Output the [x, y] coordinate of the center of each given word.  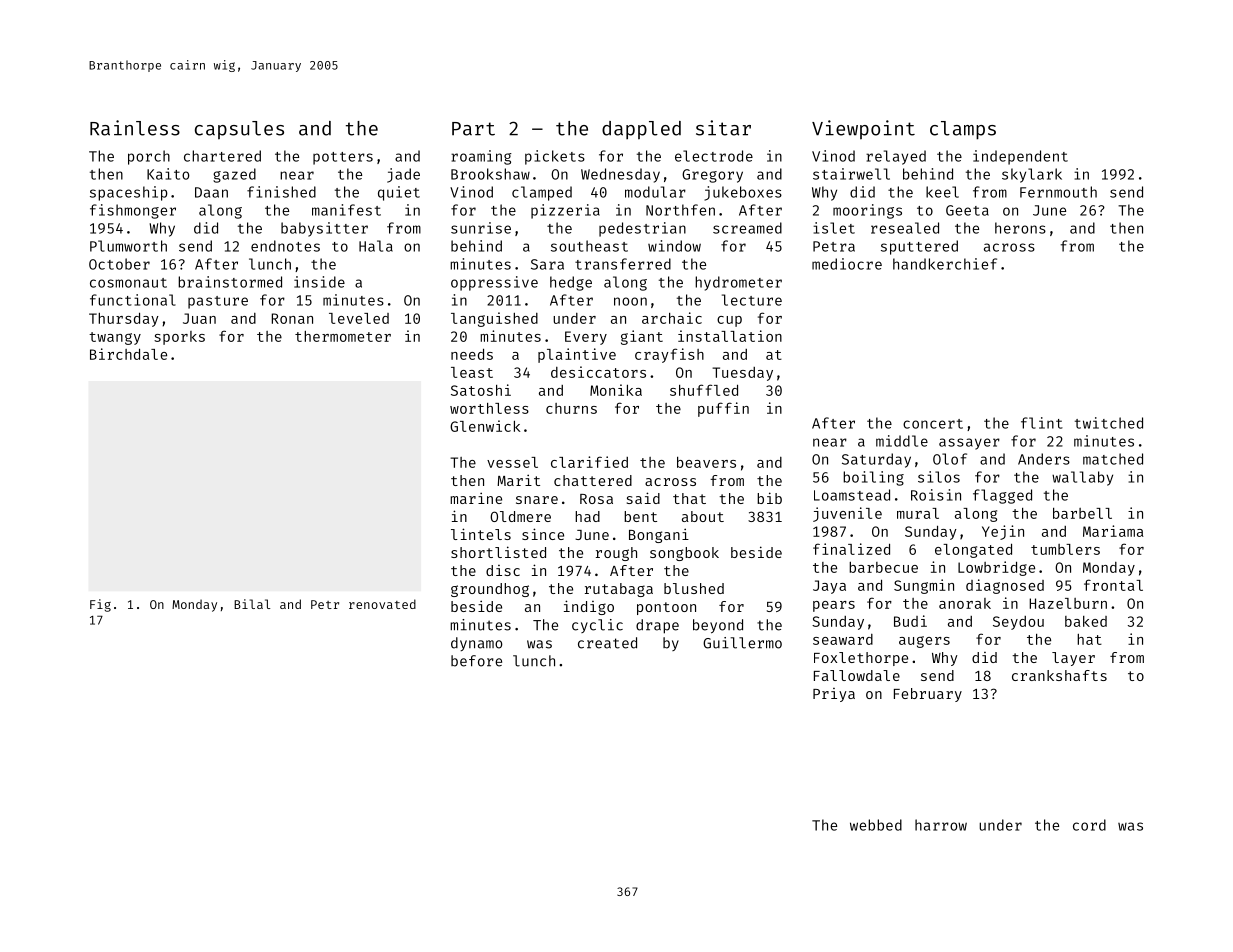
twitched [1109, 423]
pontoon [666, 608]
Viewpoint [863, 130]
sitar [723, 128]
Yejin [1003, 532]
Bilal [252, 604]
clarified [589, 462]
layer [1073, 659]
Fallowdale [857, 675]
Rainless [135, 128]
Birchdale [128, 354]
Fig [100, 605]
